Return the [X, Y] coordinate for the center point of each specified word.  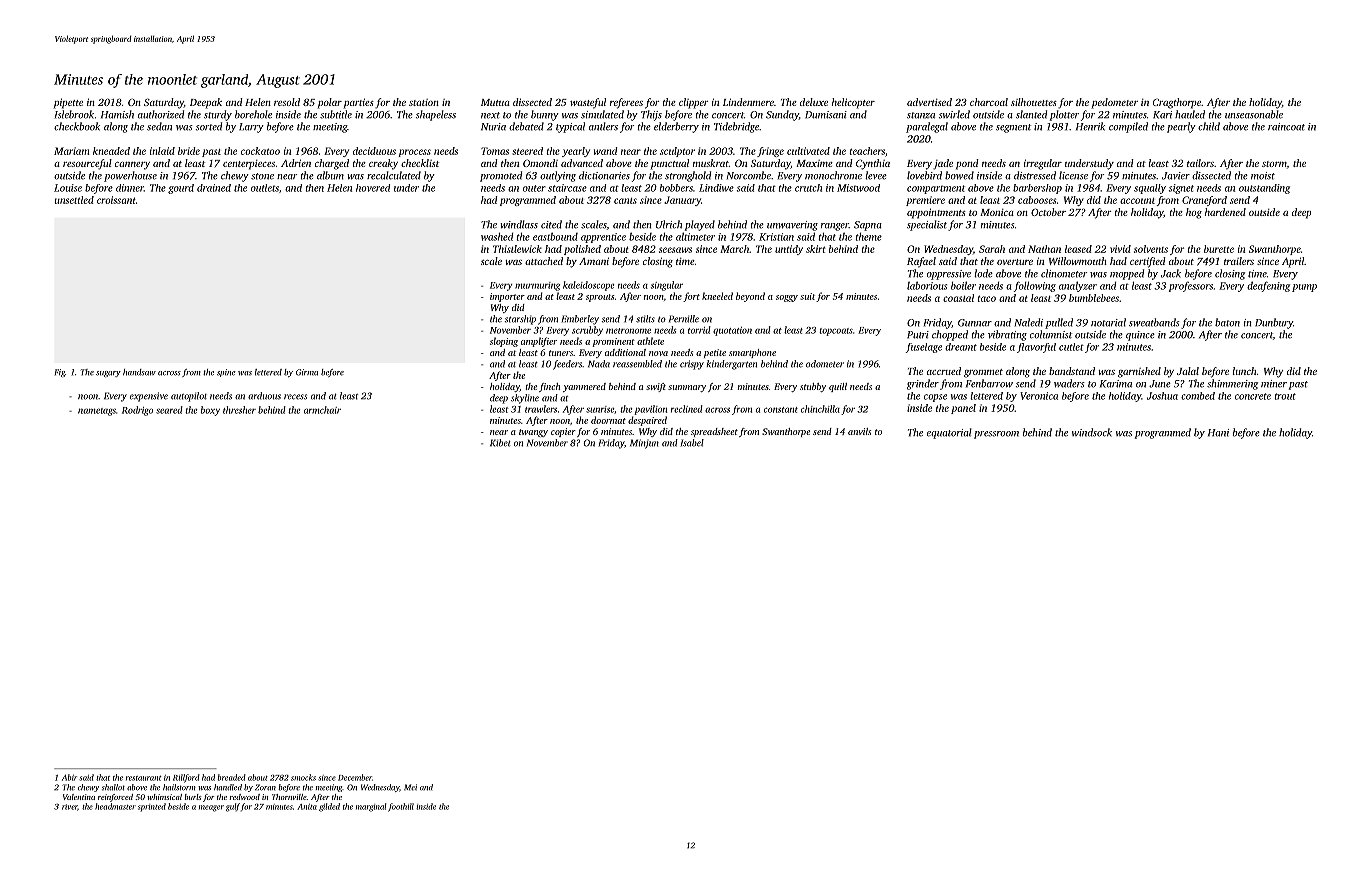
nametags [97, 412]
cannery [132, 166]
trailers [1239, 261]
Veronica [1039, 396]
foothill [401, 807]
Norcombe [749, 175]
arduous [264, 396]
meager [211, 808]
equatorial [949, 433]
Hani [1218, 433]
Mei [410, 787]
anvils [859, 431]
